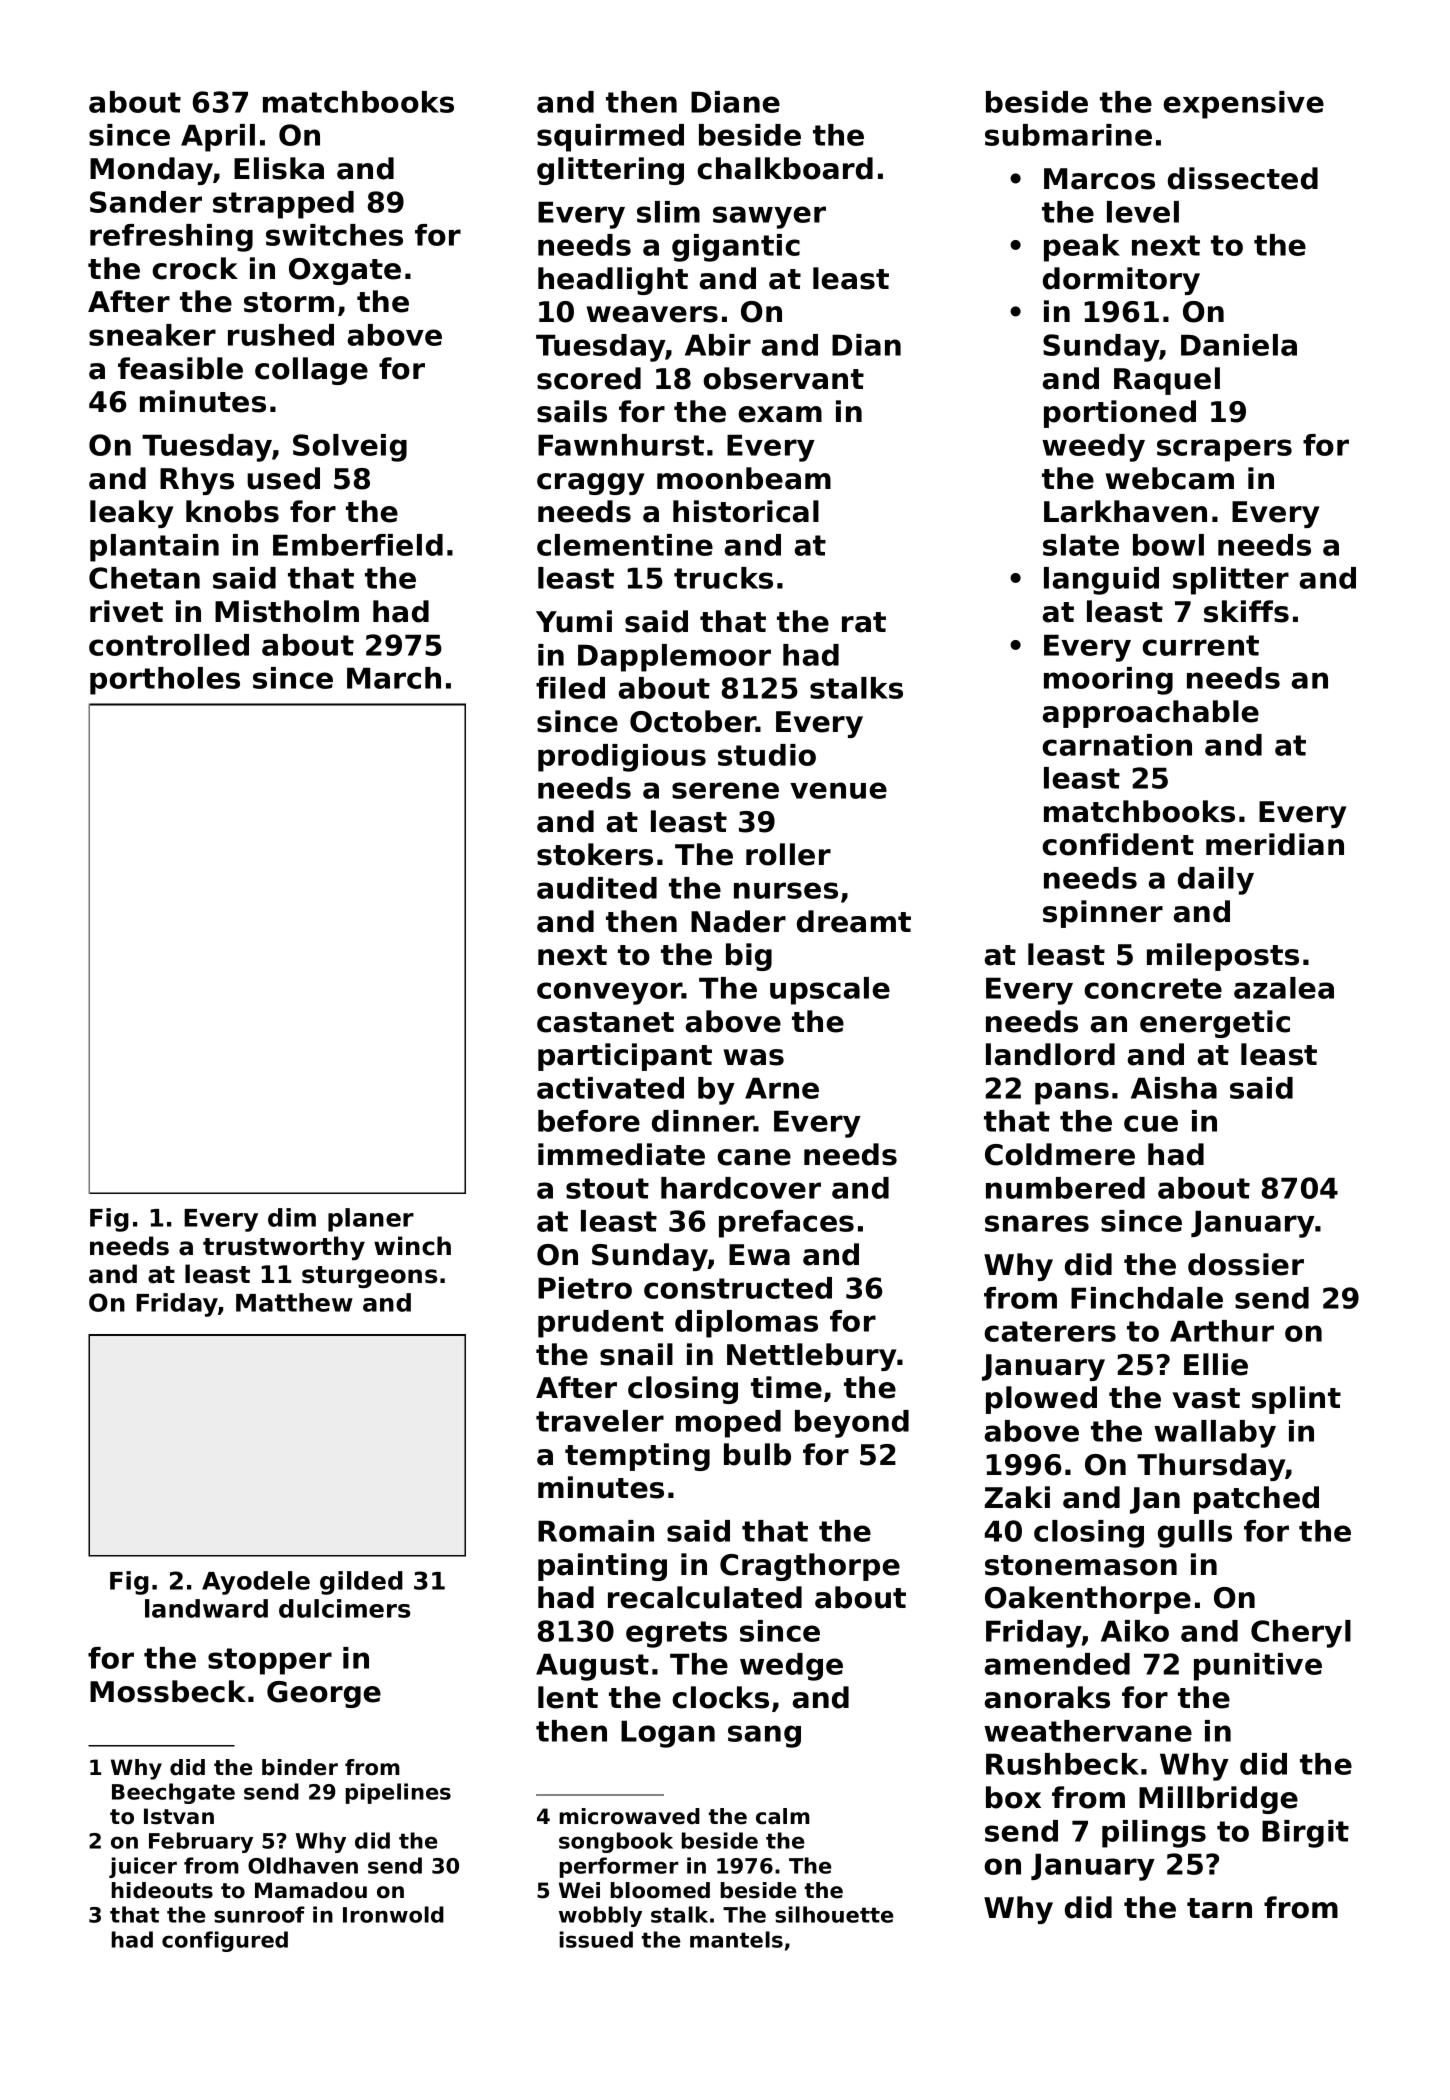  Describe the element at coordinates (589, 378) in the document. I see `scored` at that location.
